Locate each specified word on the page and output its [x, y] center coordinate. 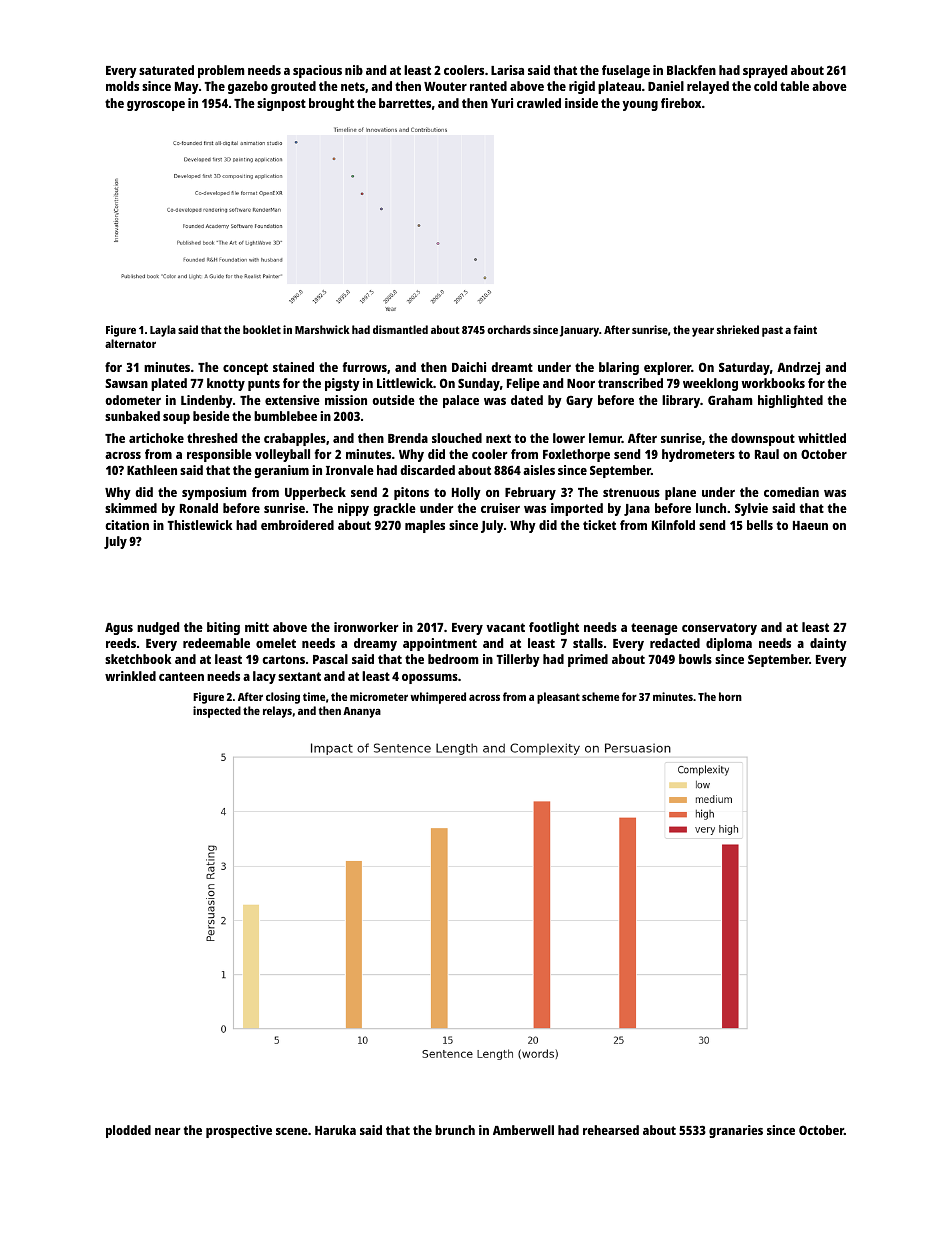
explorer [667, 368]
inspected [217, 712]
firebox [681, 103]
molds [122, 86]
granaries [736, 1131]
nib [354, 70]
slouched [457, 438]
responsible [219, 455]
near [168, 1131]
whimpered [438, 698]
